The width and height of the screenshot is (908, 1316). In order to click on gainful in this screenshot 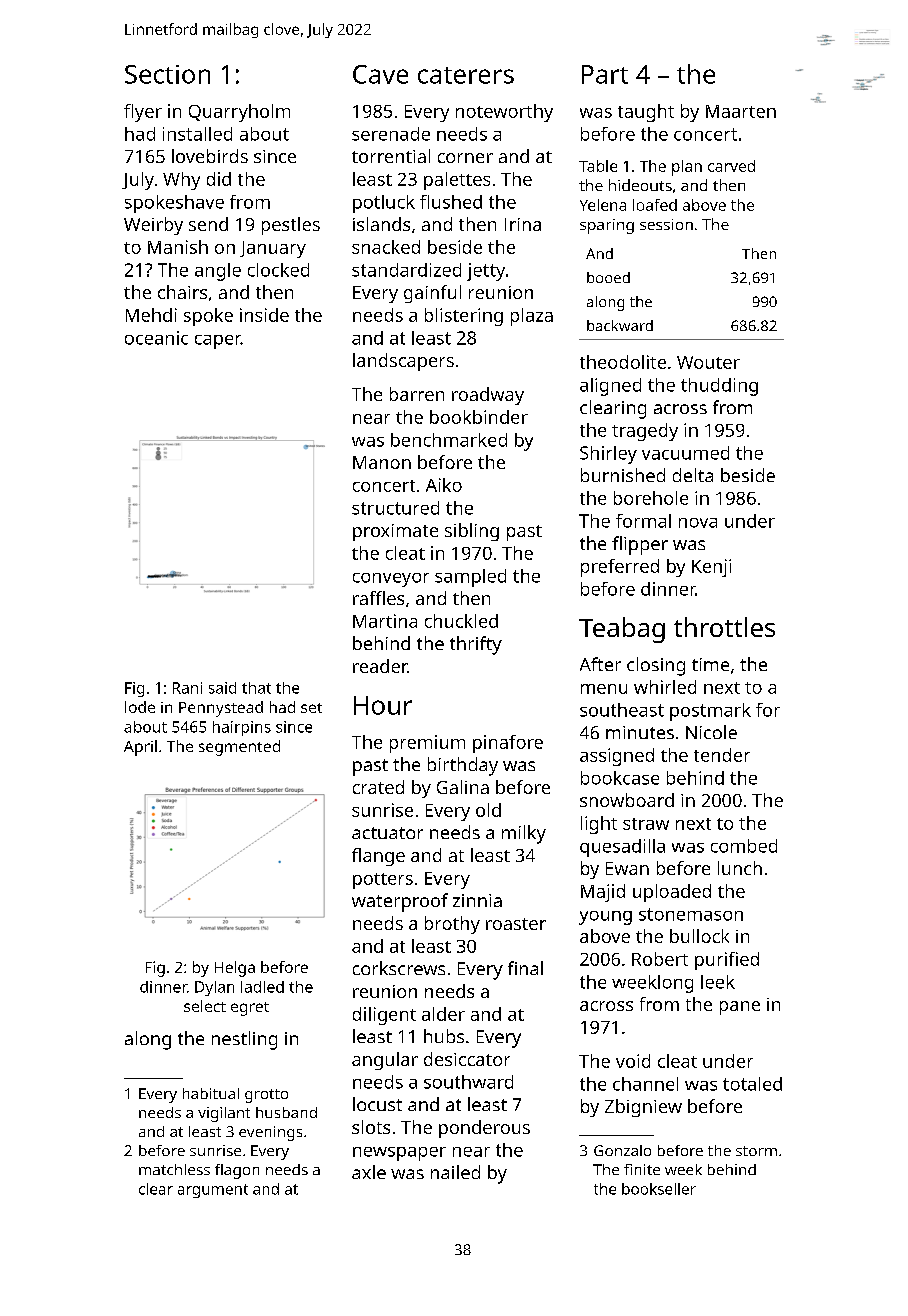, I will do `click(432, 294)`.
